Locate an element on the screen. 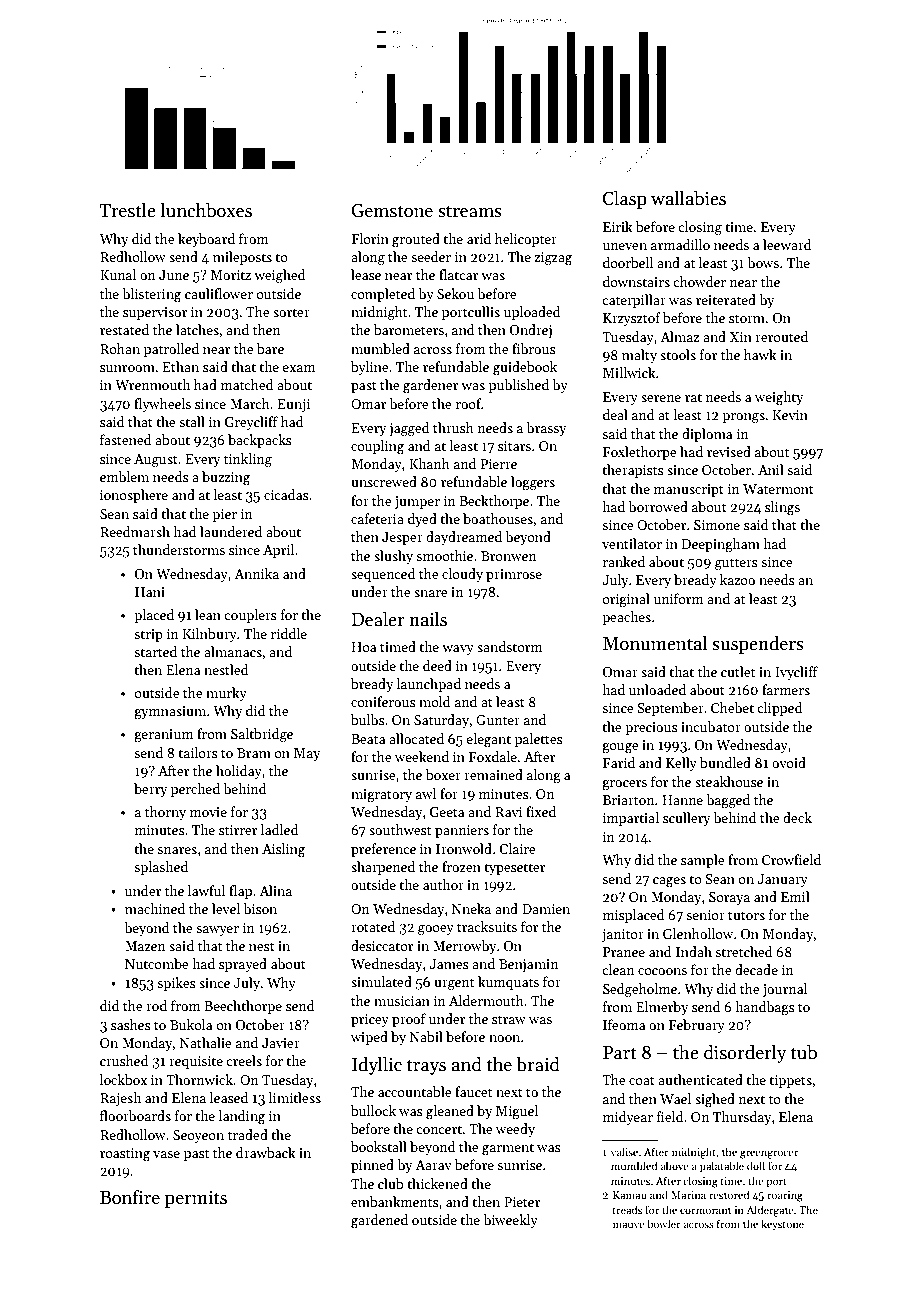 This screenshot has width=924, height=1308. Trestle is located at coordinates (128, 210).
